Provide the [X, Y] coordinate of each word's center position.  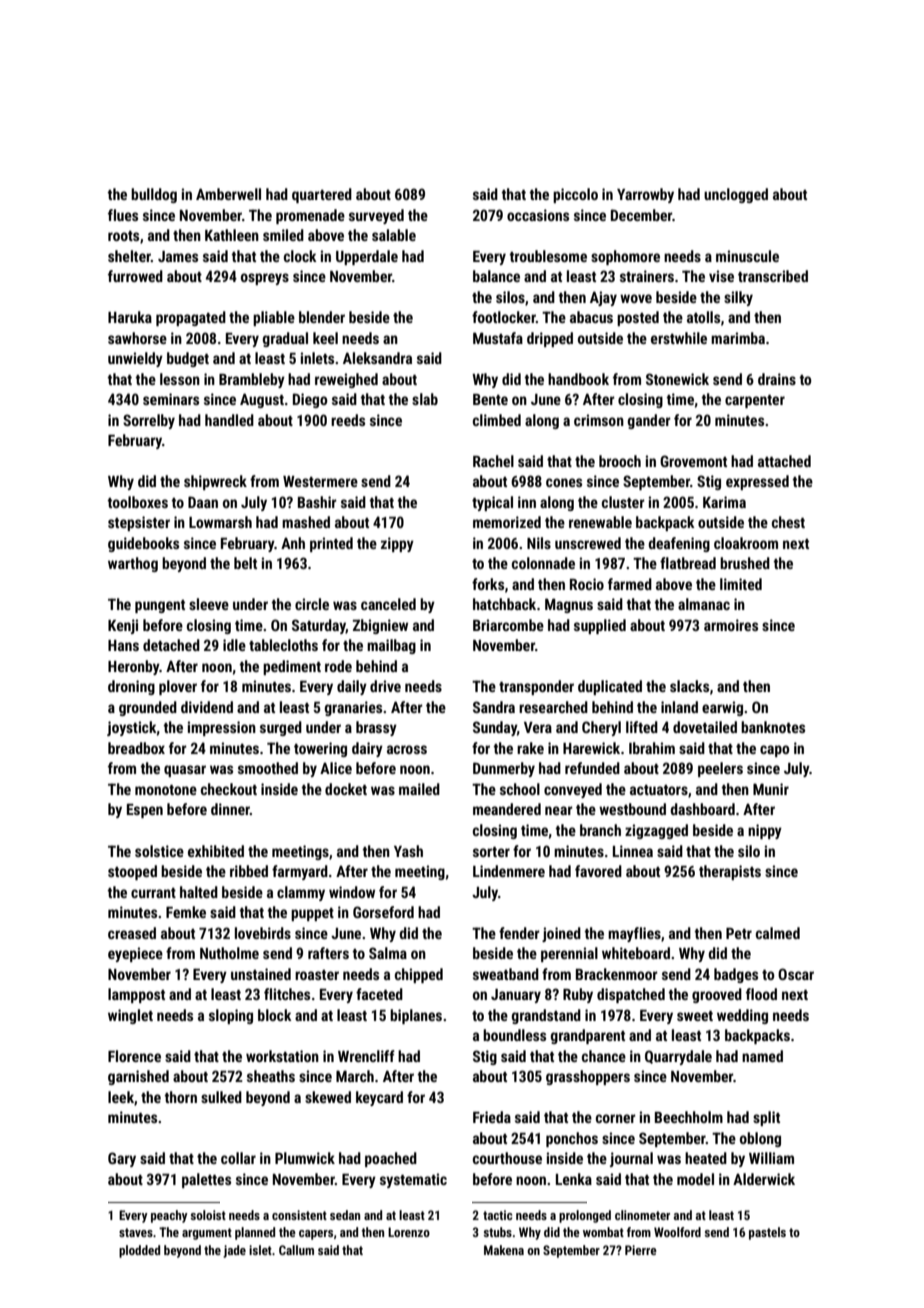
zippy [397, 544]
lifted [642, 727]
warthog [133, 564]
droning [131, 687]
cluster [623, 502]
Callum [296, 1250]
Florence [134, 1056]
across [407, 749]
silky [738, 298]
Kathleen [232, 235]
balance [496, 276]
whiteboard [636, 953]
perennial [569, 954]
